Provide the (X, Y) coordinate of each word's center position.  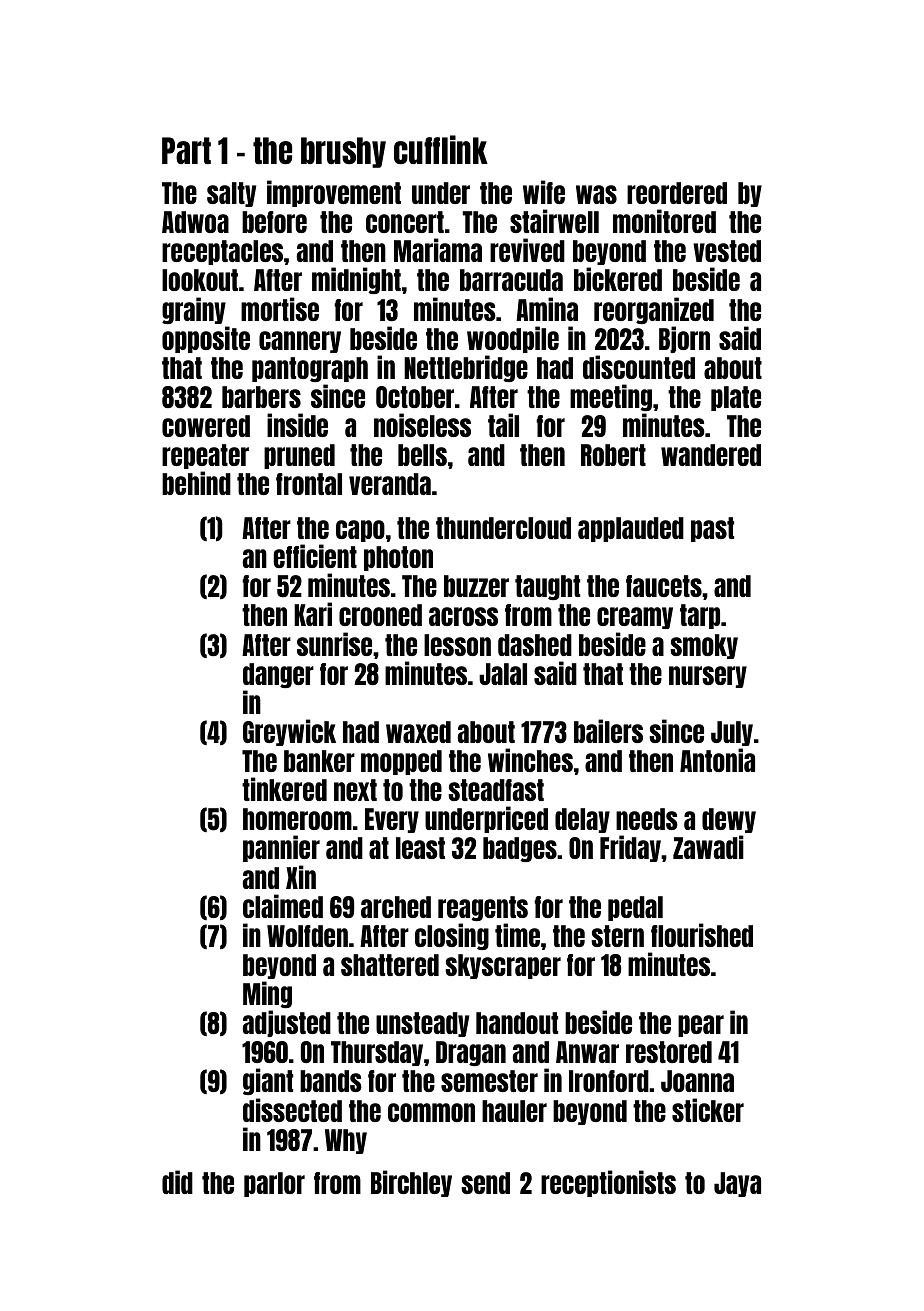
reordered (677, 193)
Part (186, 150)
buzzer (476, 586)
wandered (711, 455)
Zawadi (708, 847)
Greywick (289, 732)
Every (392, 820)
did (177, 1182)
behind (196, 483)
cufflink (441, 149)
